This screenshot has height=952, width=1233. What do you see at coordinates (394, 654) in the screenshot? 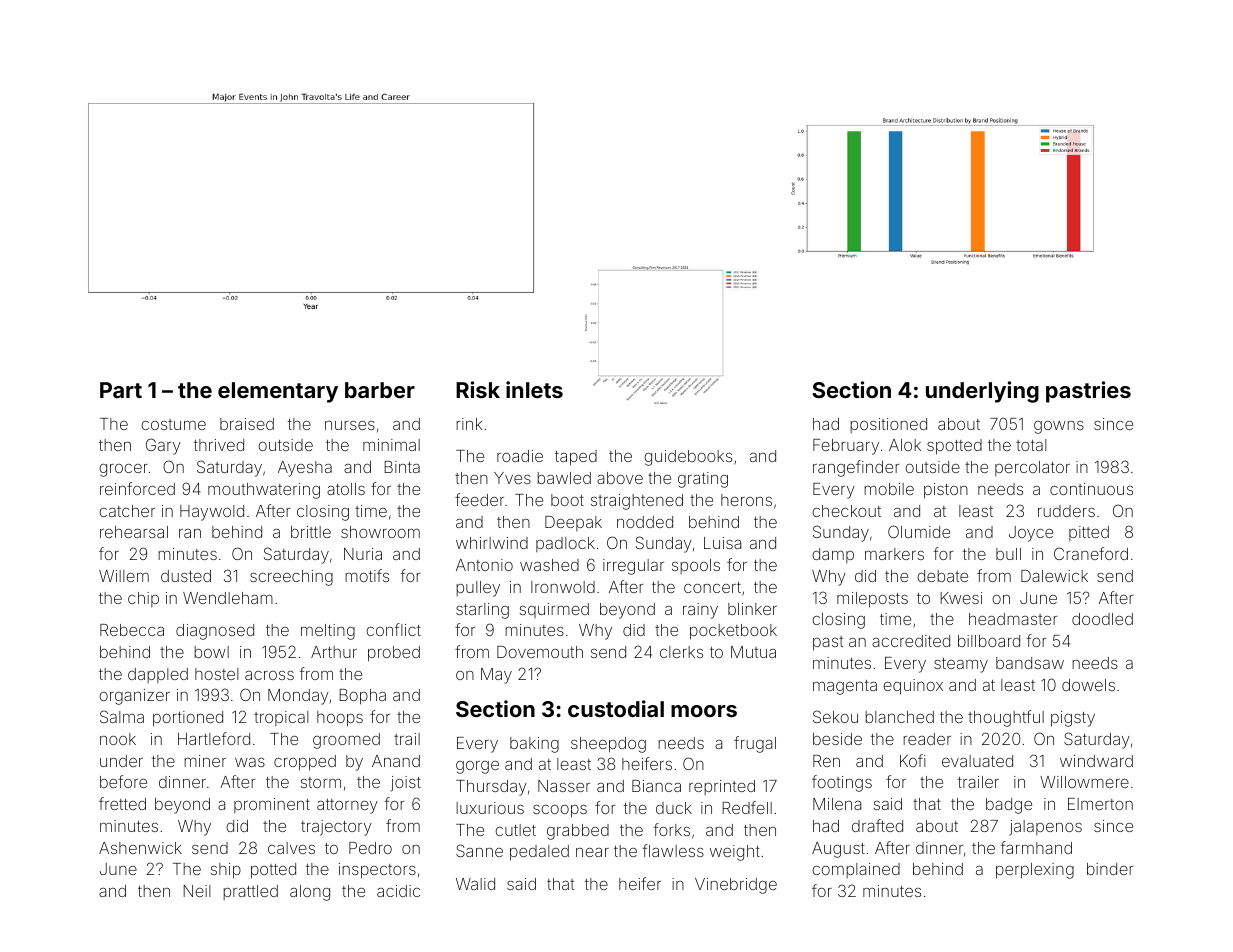
I see `probed` at bounding box center [394, 654].
